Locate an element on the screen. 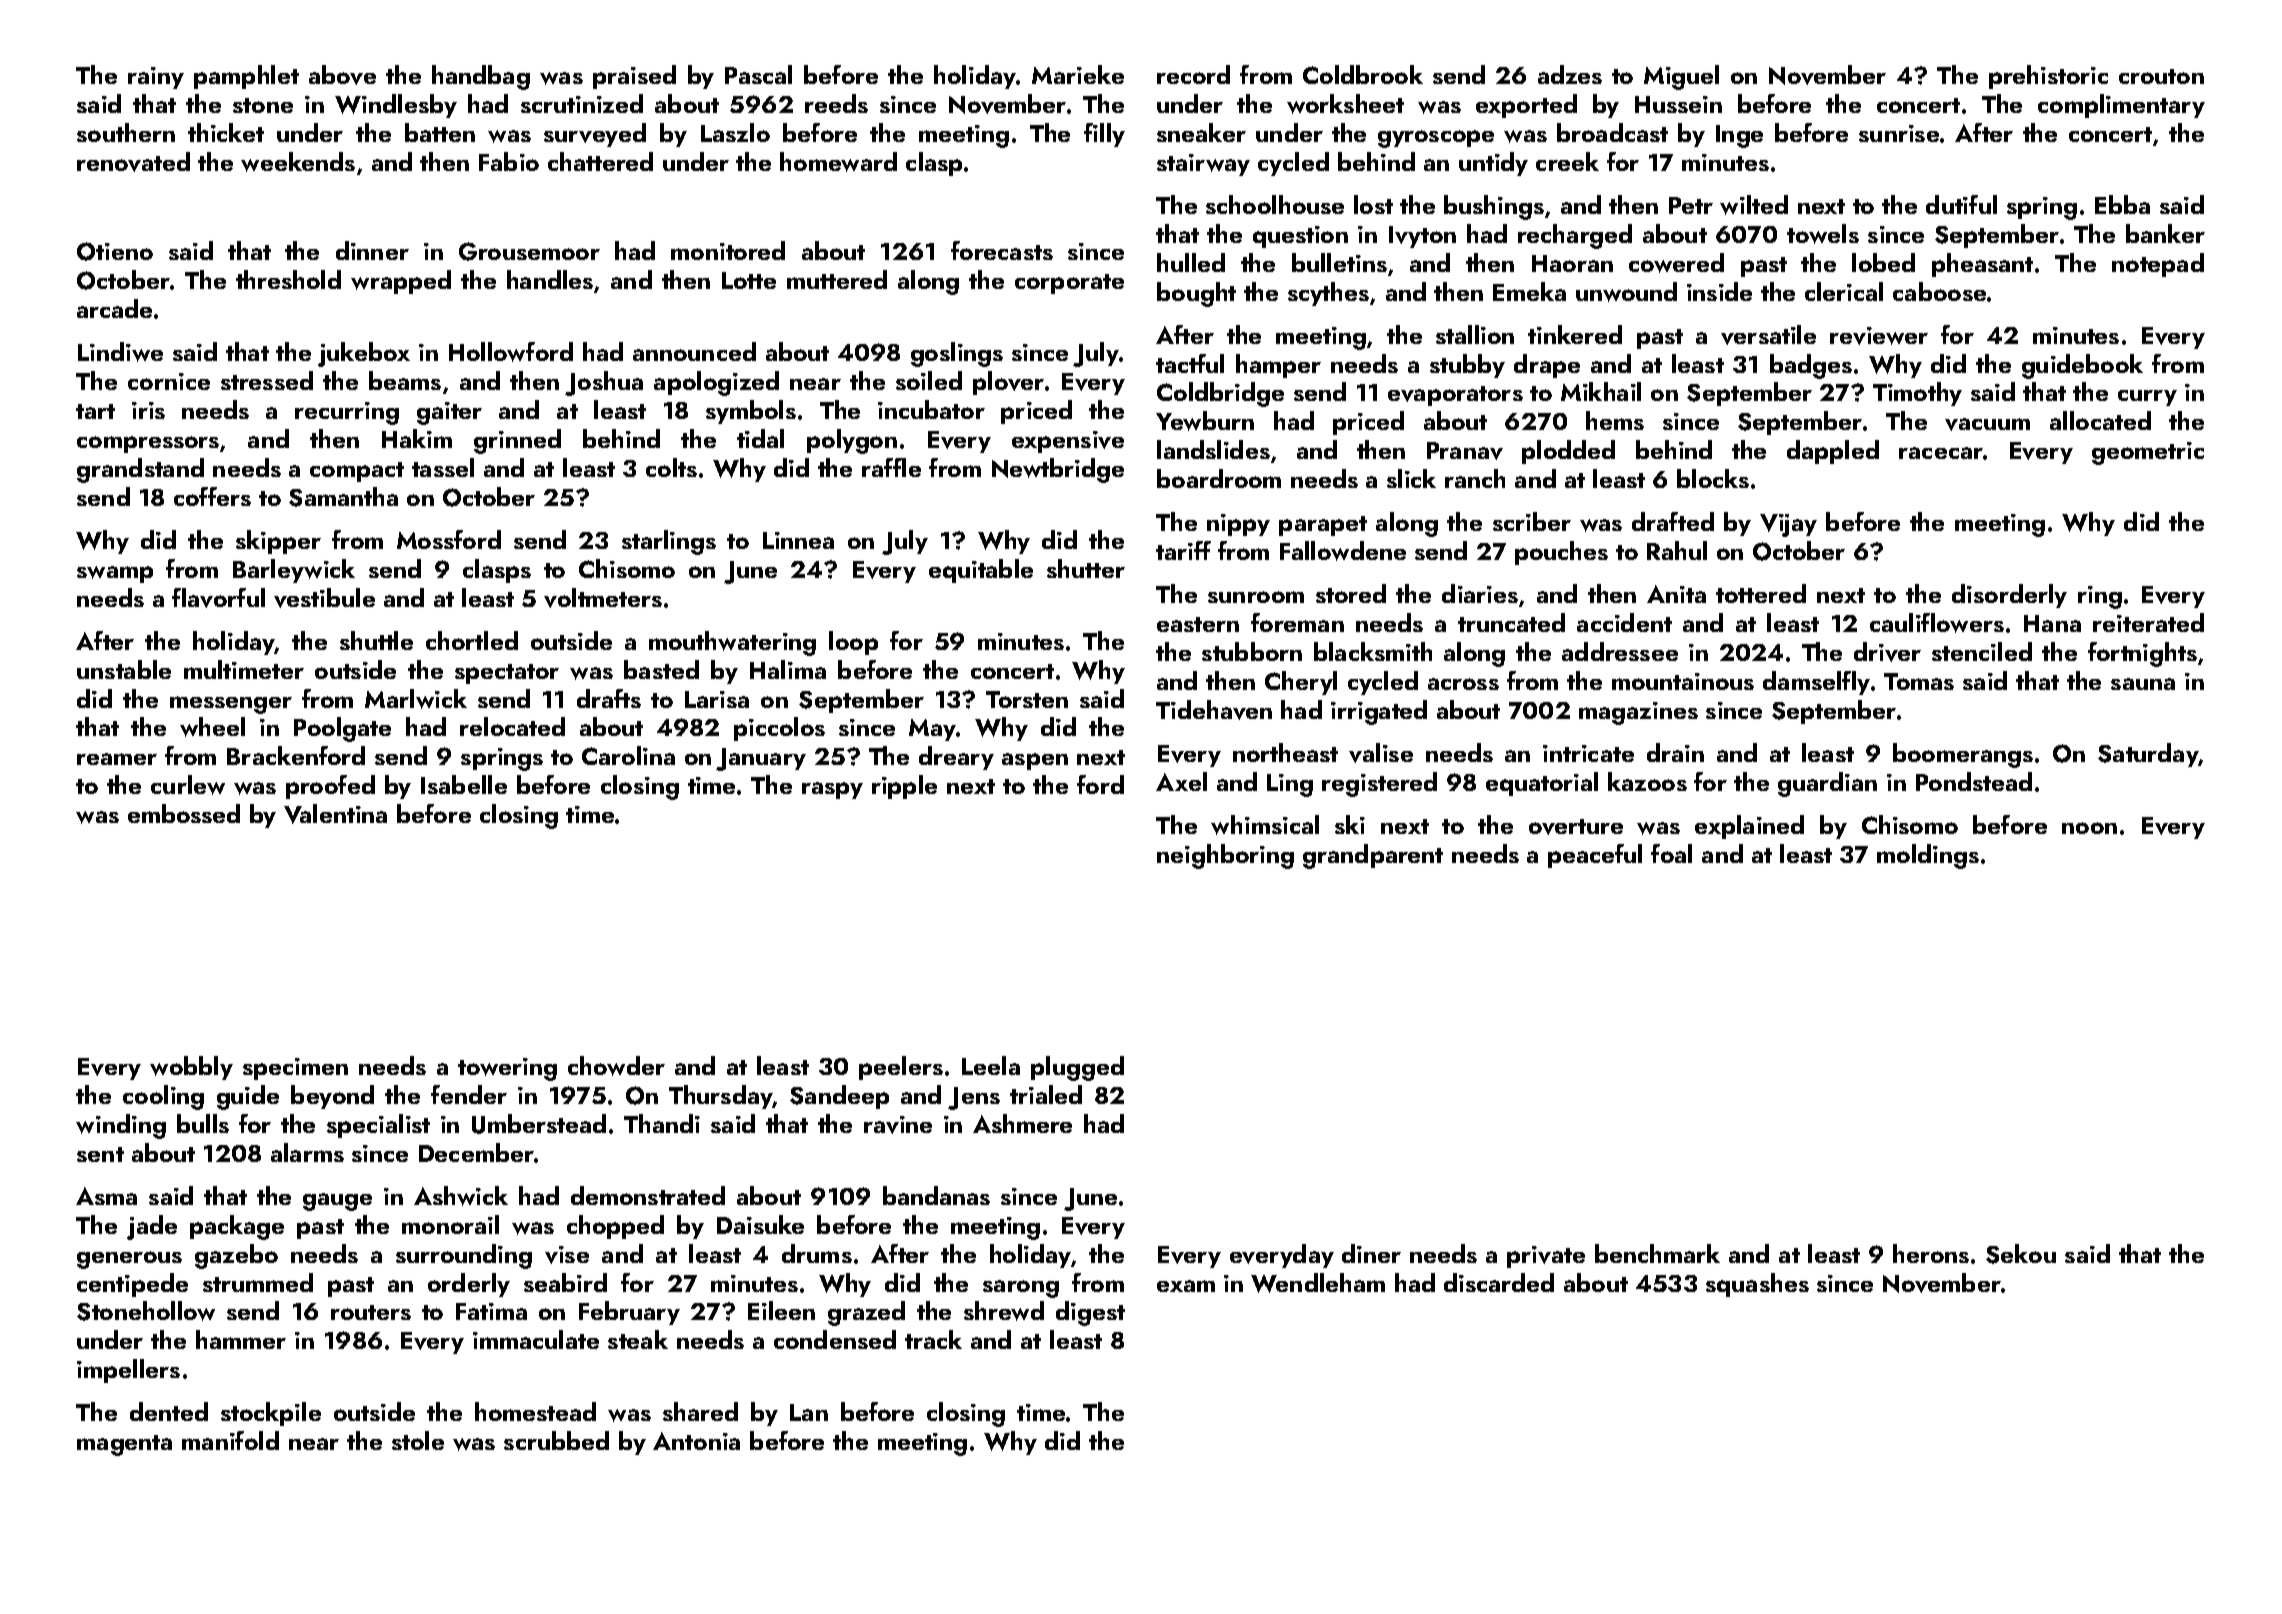 The image size is (2282, 1614). southern is located at coordinates (126, 132).
